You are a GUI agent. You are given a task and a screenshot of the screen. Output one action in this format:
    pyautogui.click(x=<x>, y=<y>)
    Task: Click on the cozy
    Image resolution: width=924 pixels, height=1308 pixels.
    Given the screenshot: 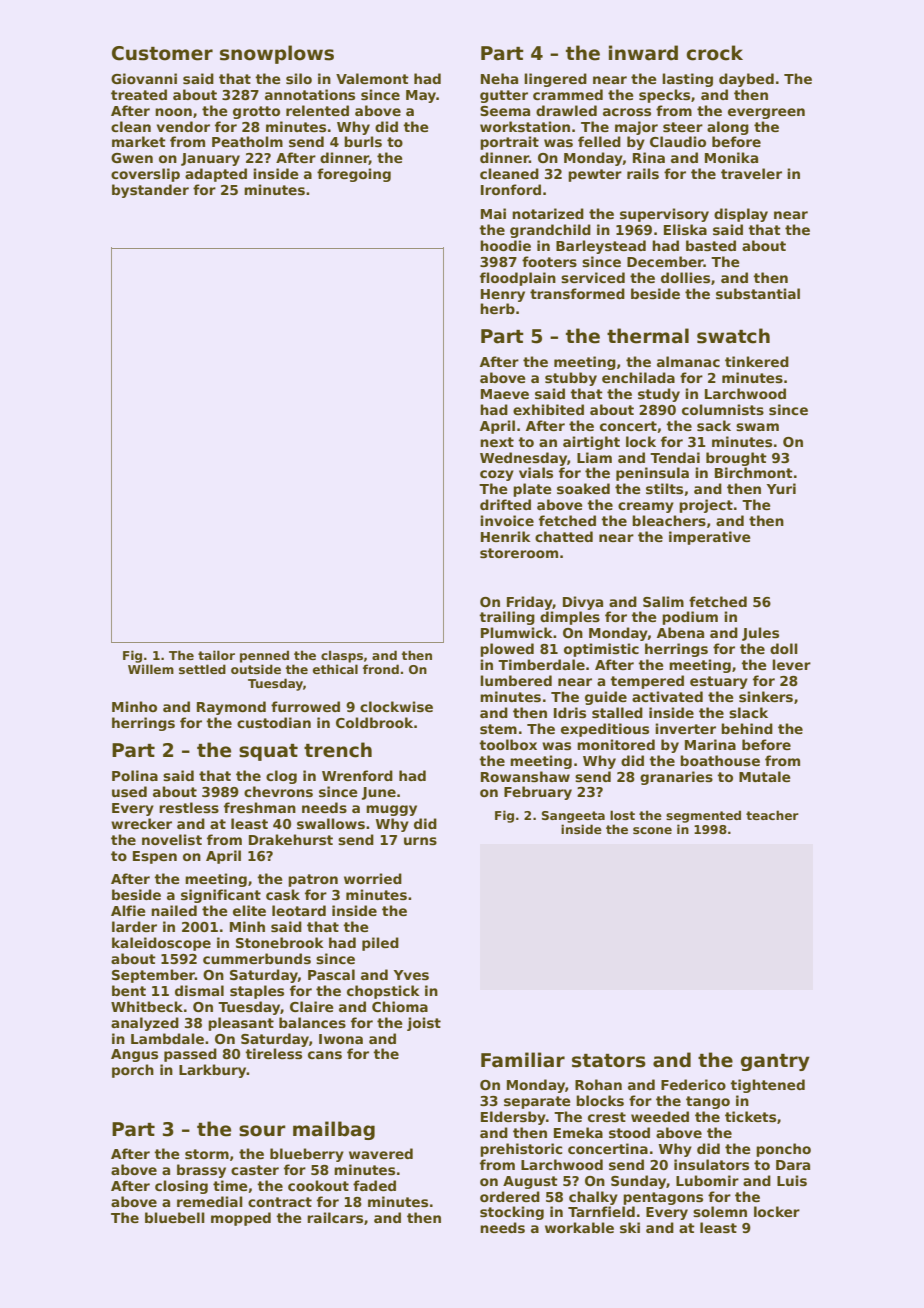 What is the action you would take?
    pyautogui.click(x=497, y=475)
